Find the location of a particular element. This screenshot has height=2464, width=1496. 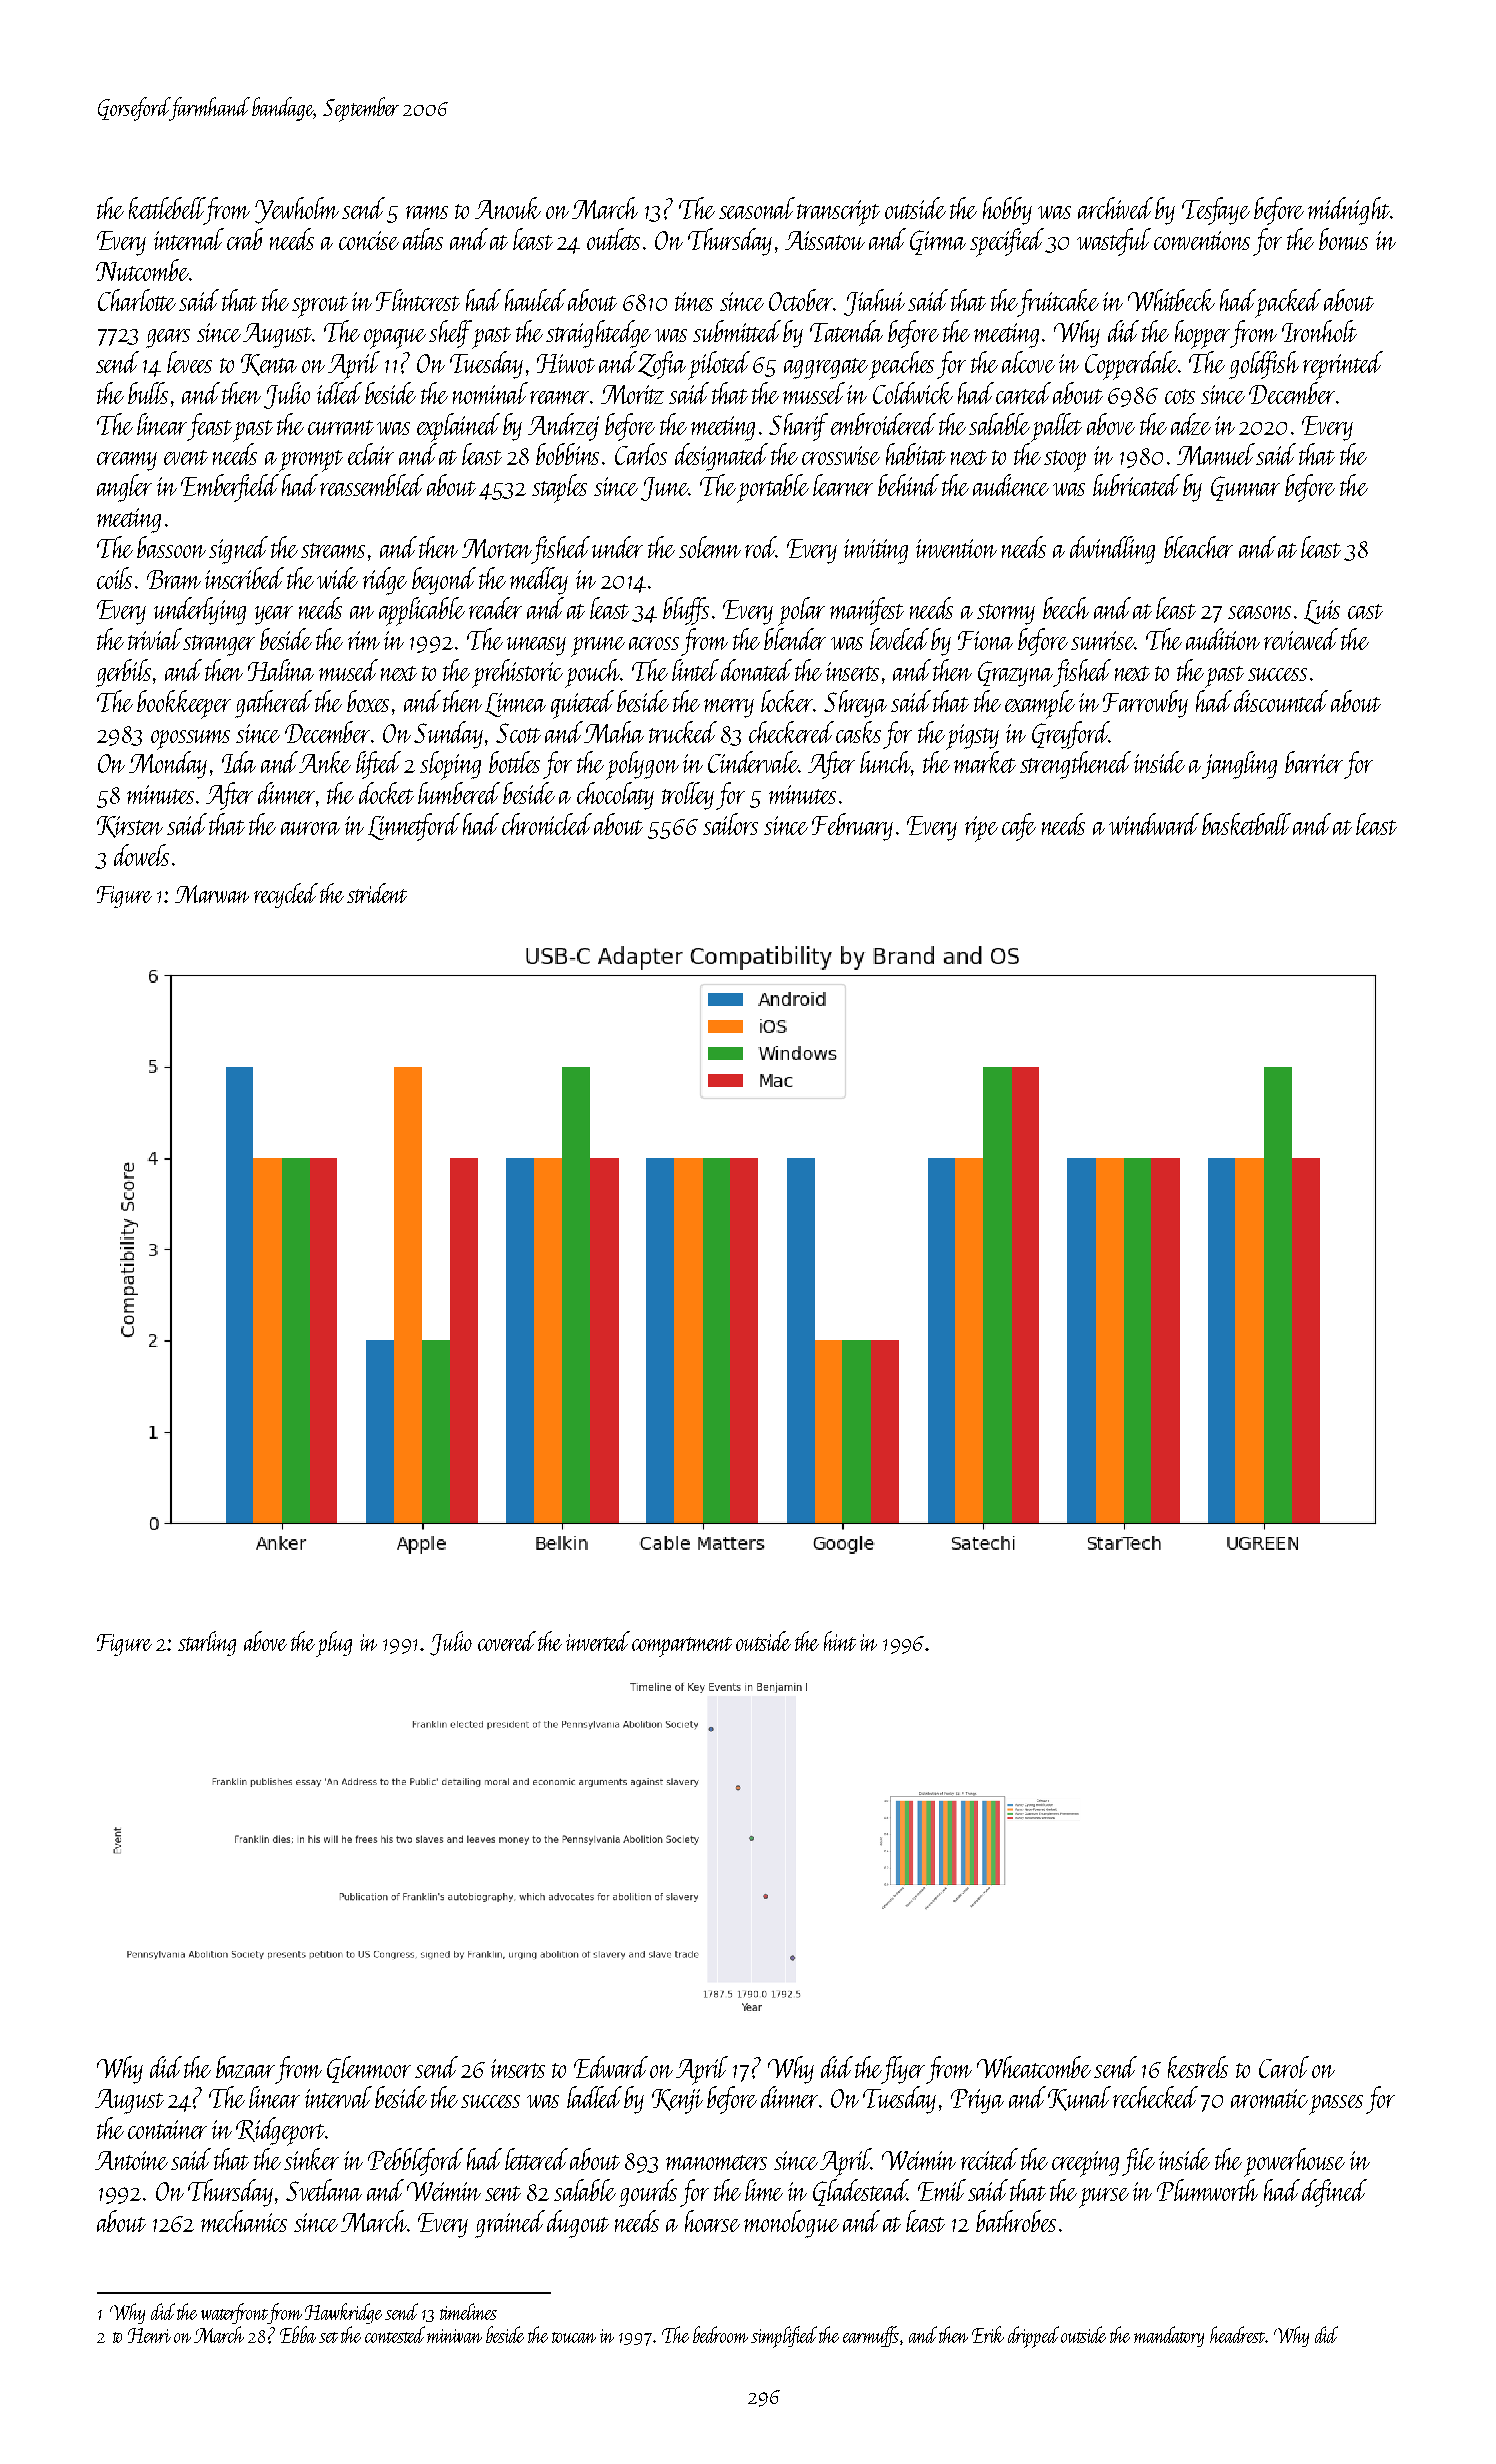

Carol is located at coordinates (1284, 2067).
